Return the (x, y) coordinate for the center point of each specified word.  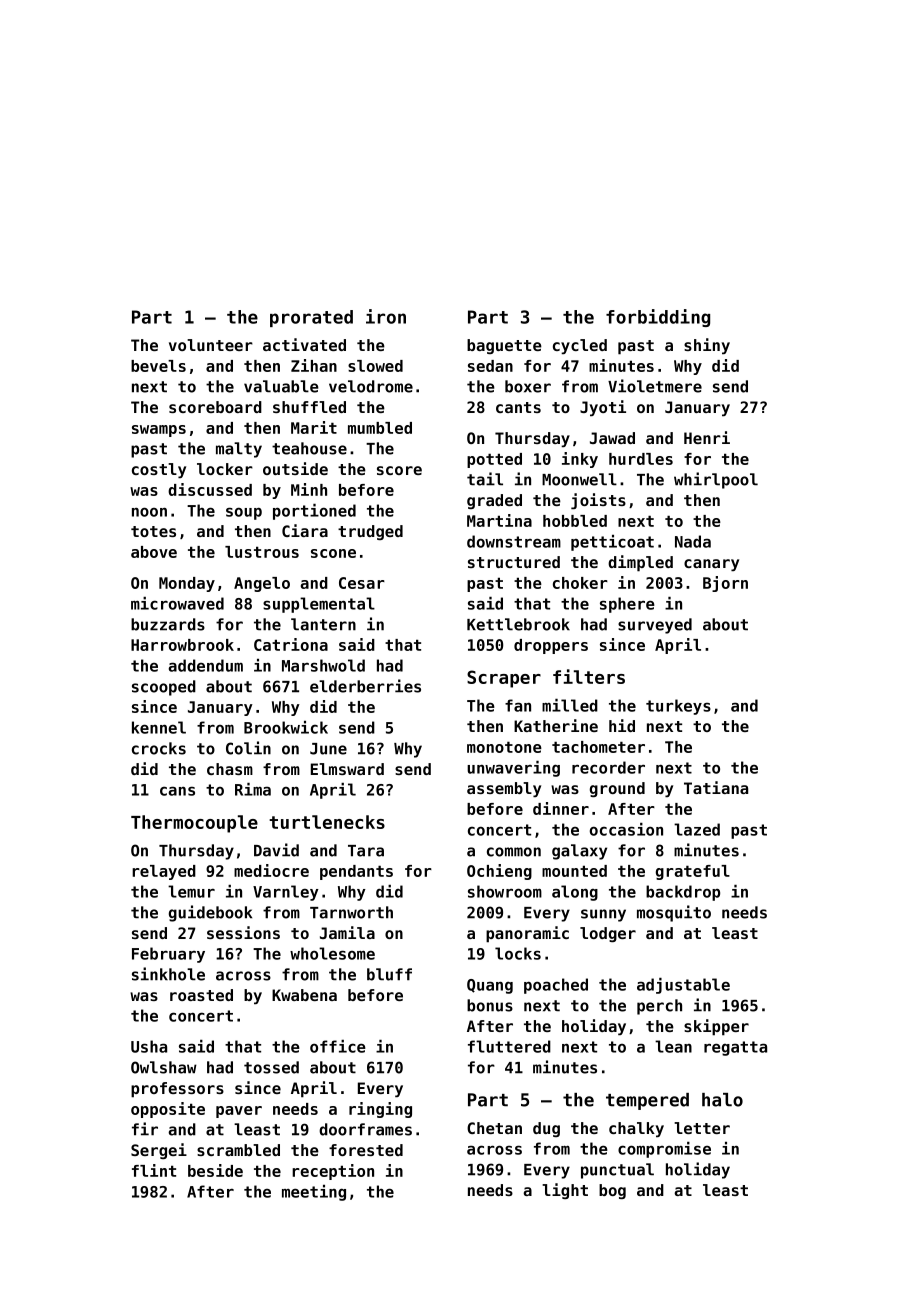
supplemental (319, 605)
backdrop (683, 893)
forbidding (658, 318)
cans (177, 791)
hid (622, 725)
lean (673, 1046)
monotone (504, 747)
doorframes (365, 1129)
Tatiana (716, 787)
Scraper (504, 679)
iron (386, 316)
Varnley (286, 893)
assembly (504, 789)
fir (145, 1129)
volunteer (211, 345)
